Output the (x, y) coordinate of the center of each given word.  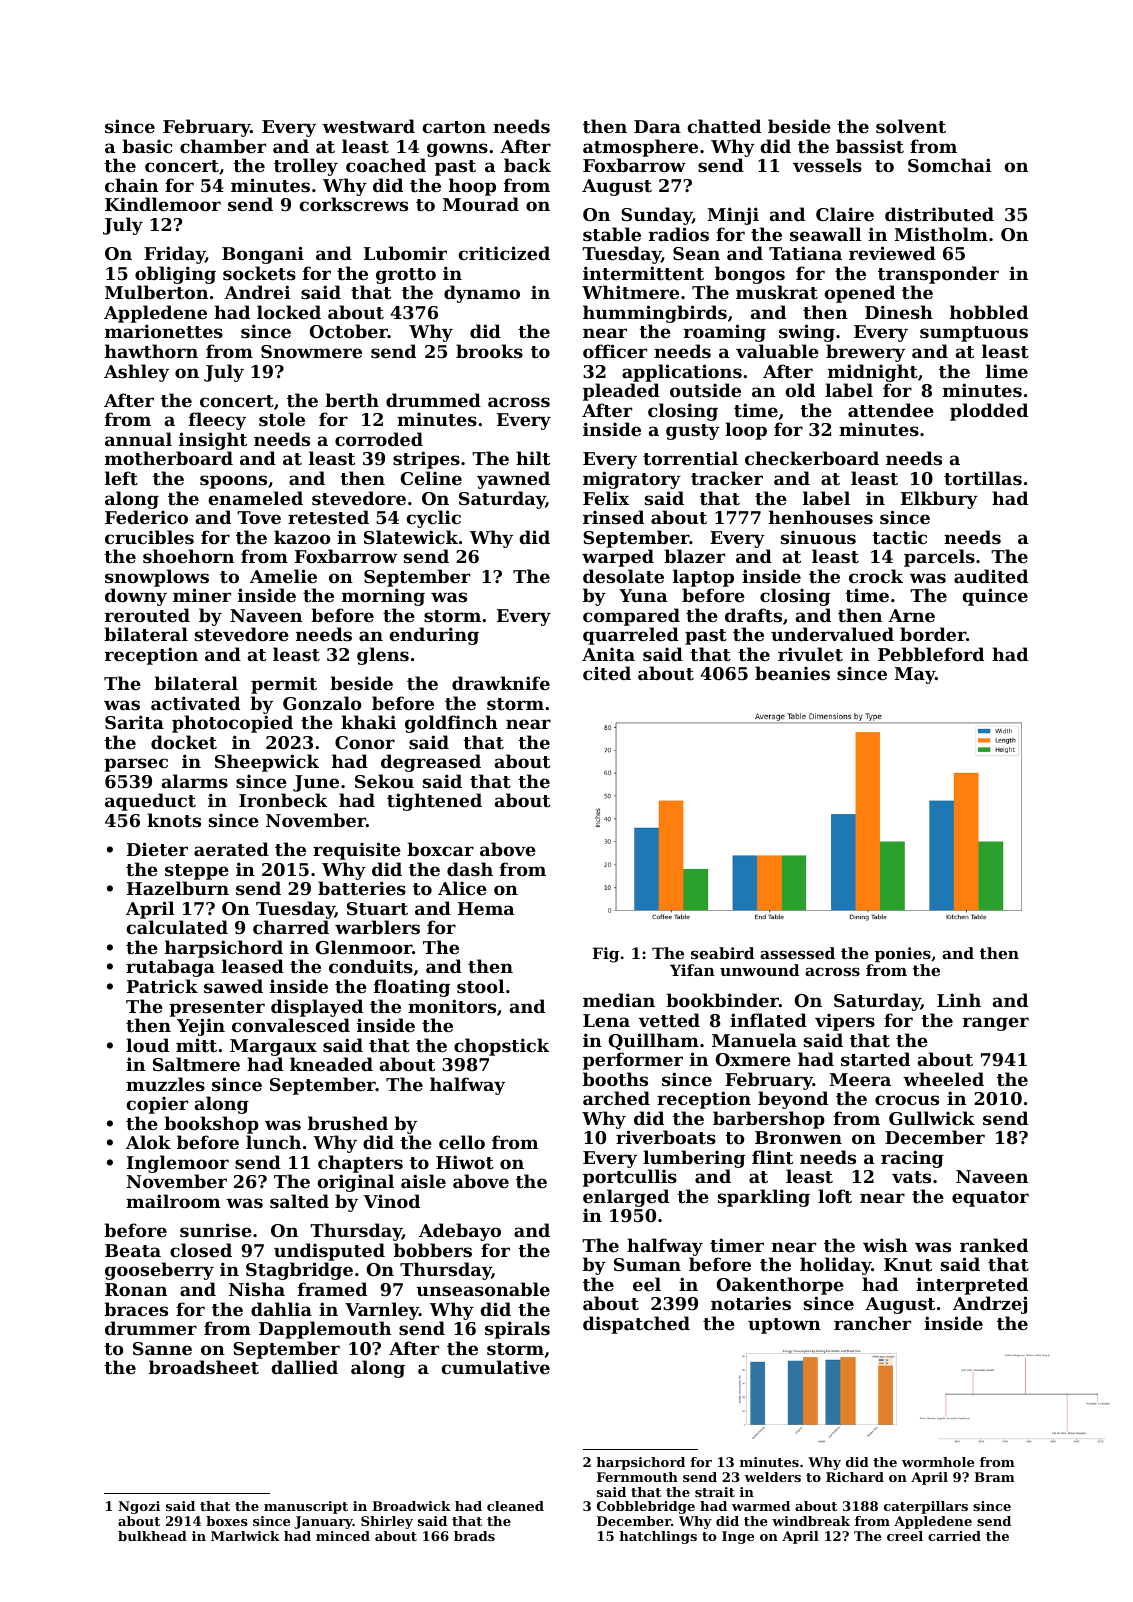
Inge (738, 1537)
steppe (197, 872)
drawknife (501, 683)
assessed (797, 953)
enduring (434, 636)
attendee (891, 410)
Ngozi (139, 1507)
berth (352, 400)
